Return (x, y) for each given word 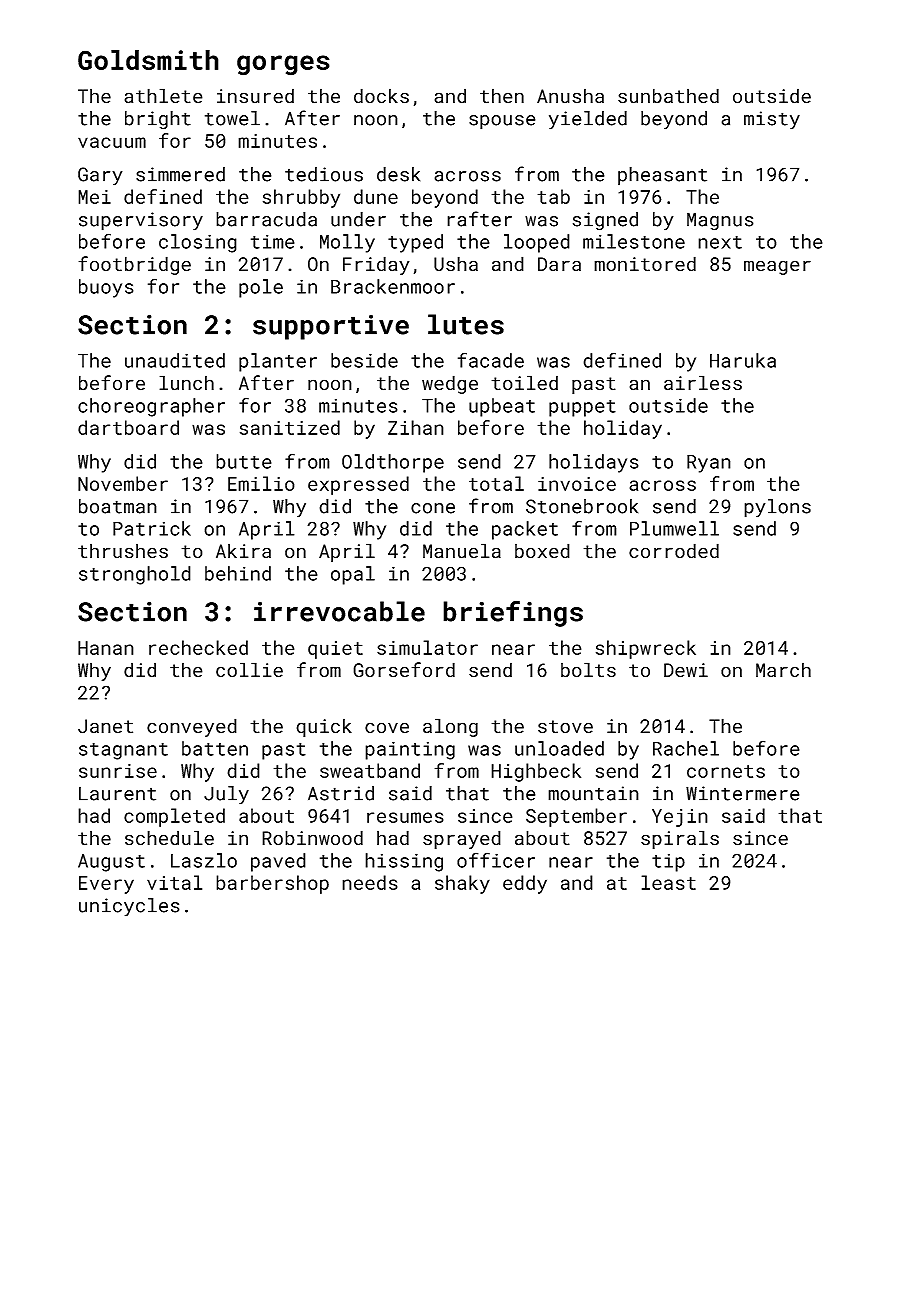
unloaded (559, 748)
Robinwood (312, 838)
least (668, 882)
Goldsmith (148, 60)
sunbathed (668, 96)
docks (381, 96)
